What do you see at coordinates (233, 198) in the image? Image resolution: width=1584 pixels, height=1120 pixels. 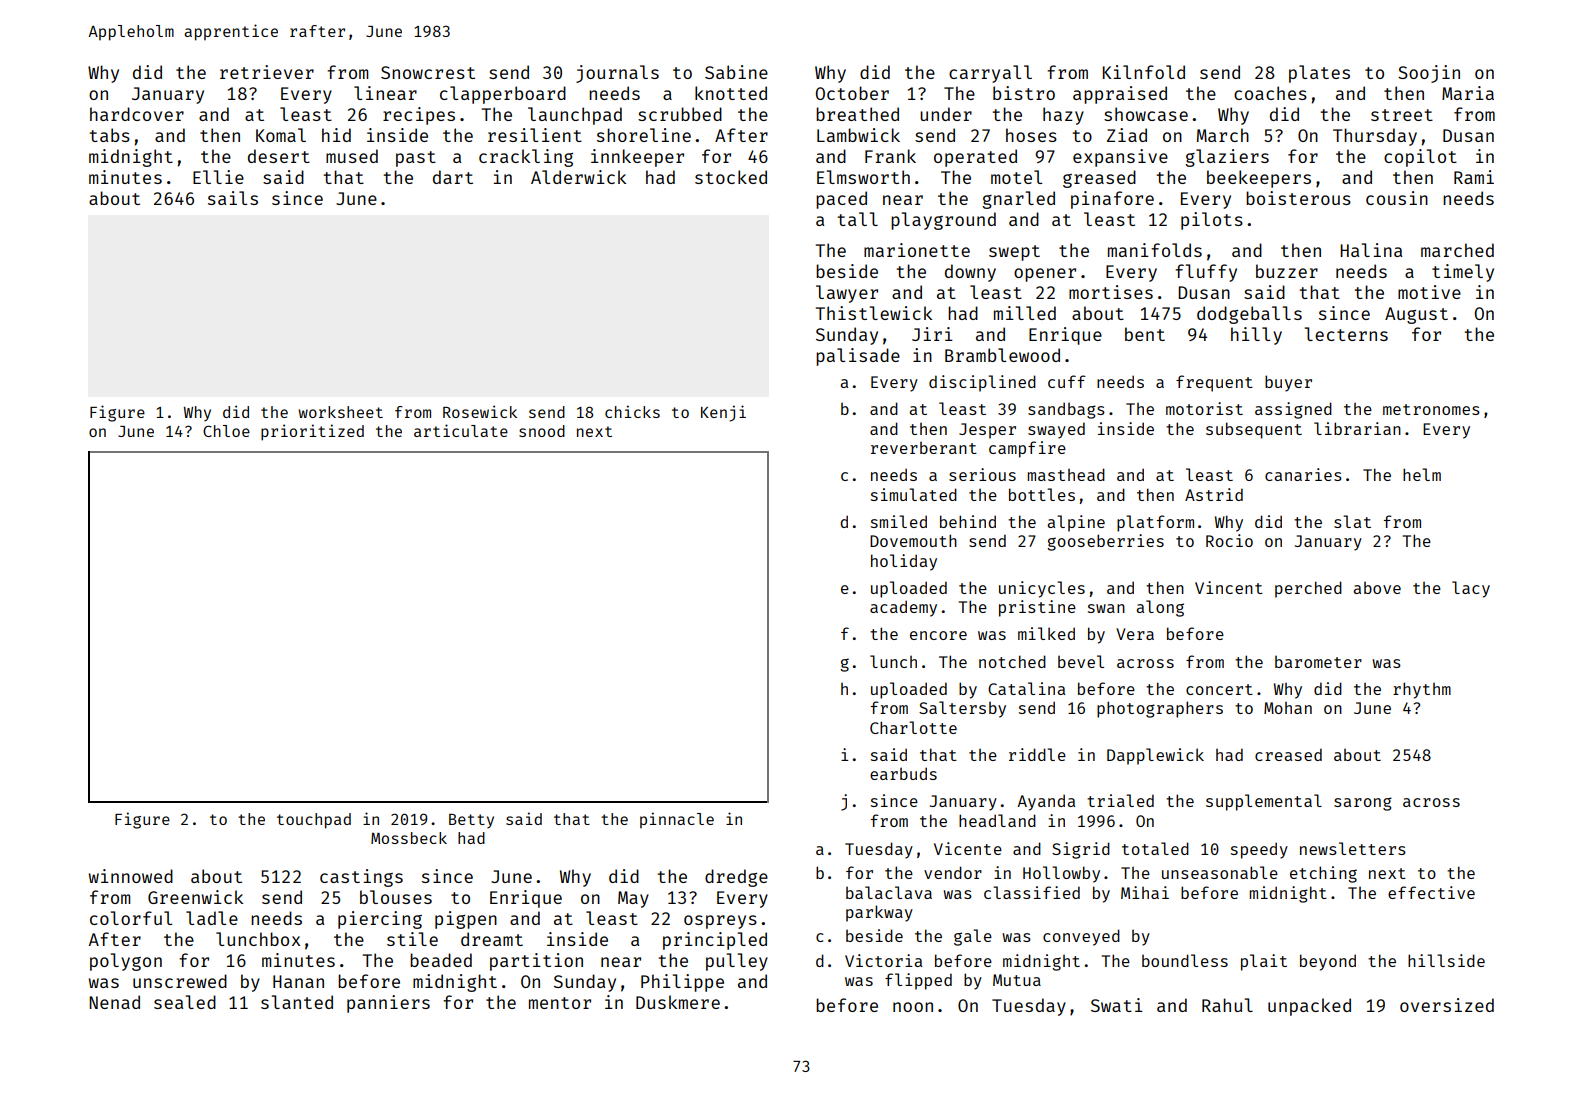 I see `sails` at bounding box center [233, 198].
